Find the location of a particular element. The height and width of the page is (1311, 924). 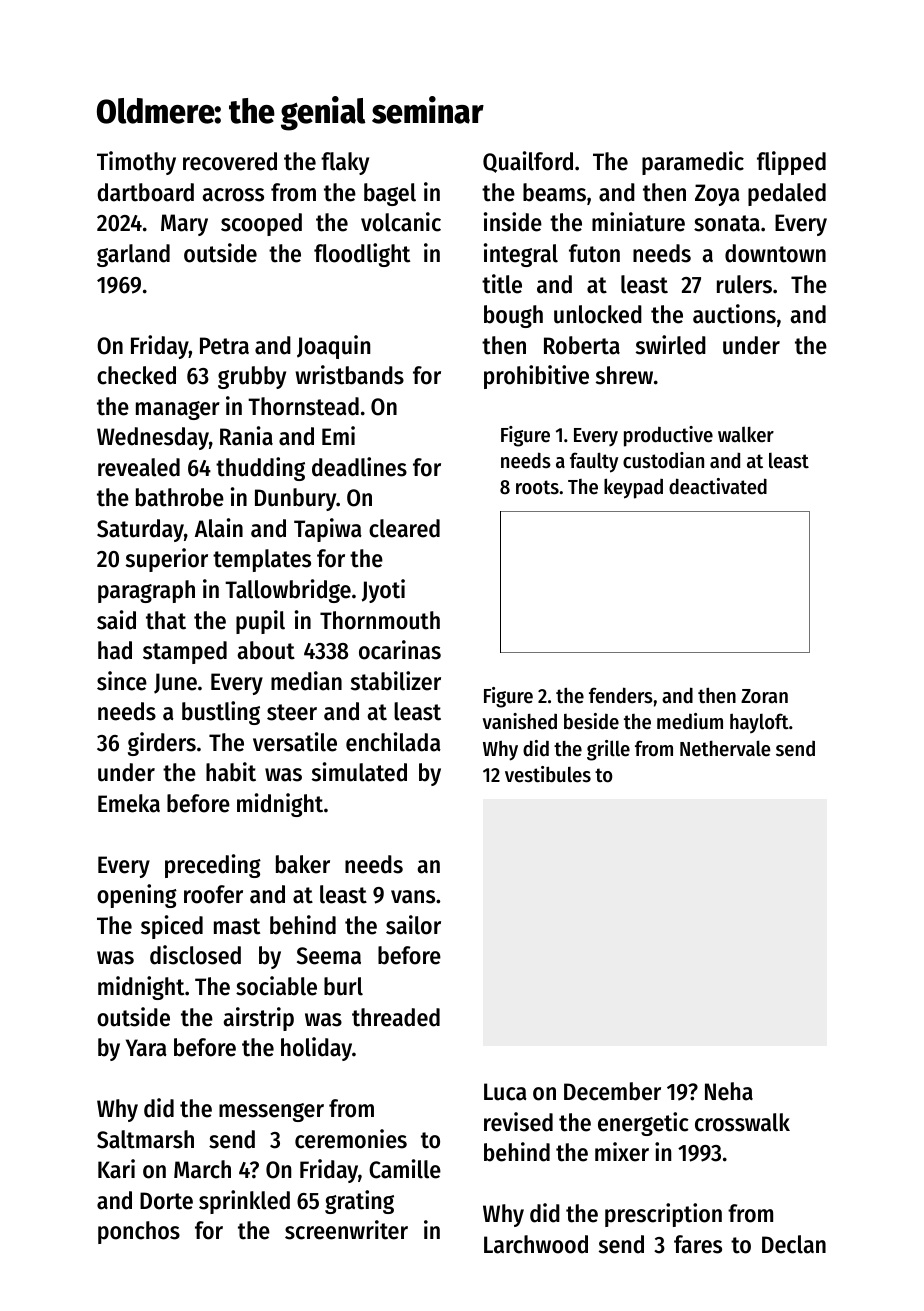

spiced is located at coordinates (172, 927).
